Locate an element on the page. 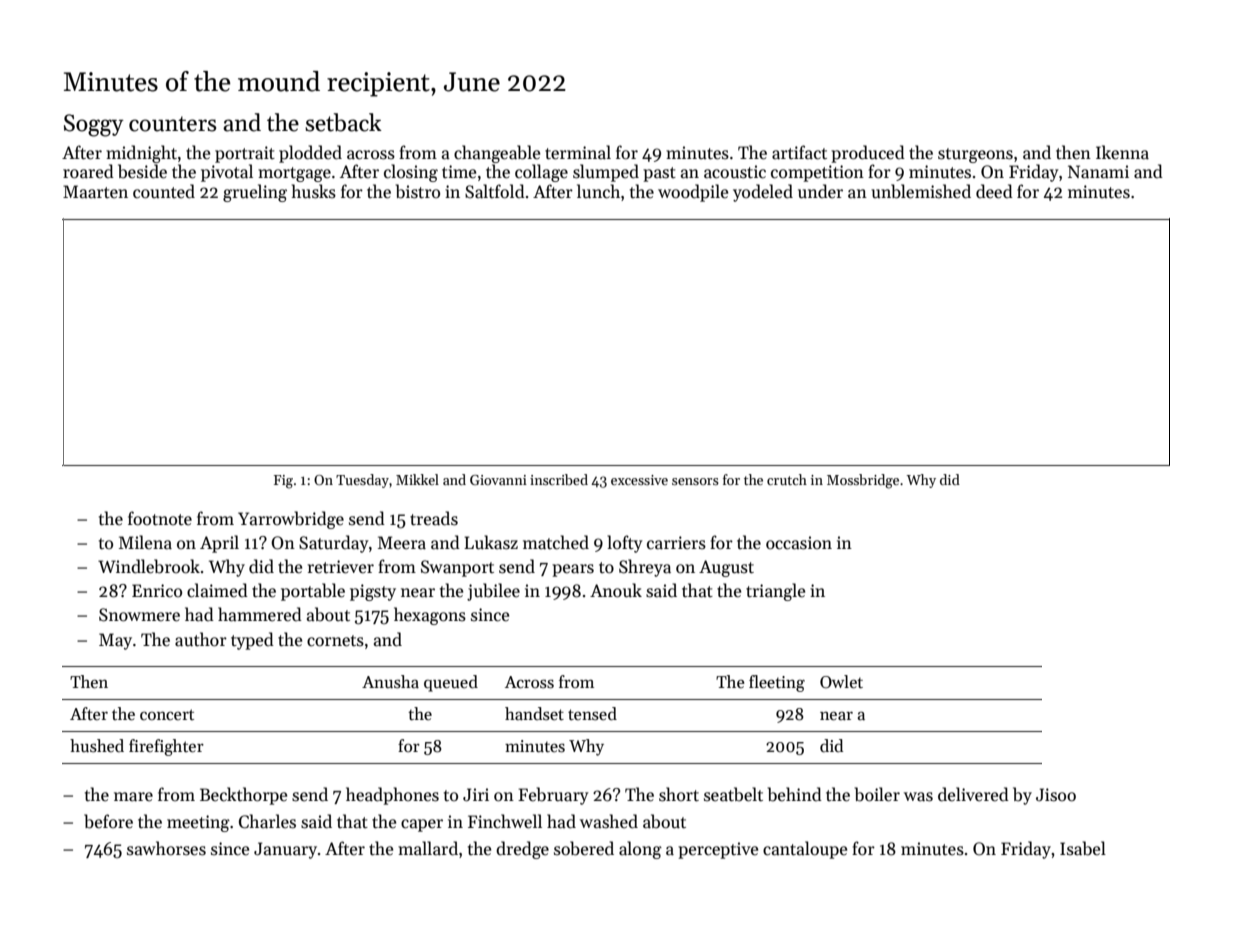 This image has height=952, width=1233. excessive is located at coordinates (639, 480).
